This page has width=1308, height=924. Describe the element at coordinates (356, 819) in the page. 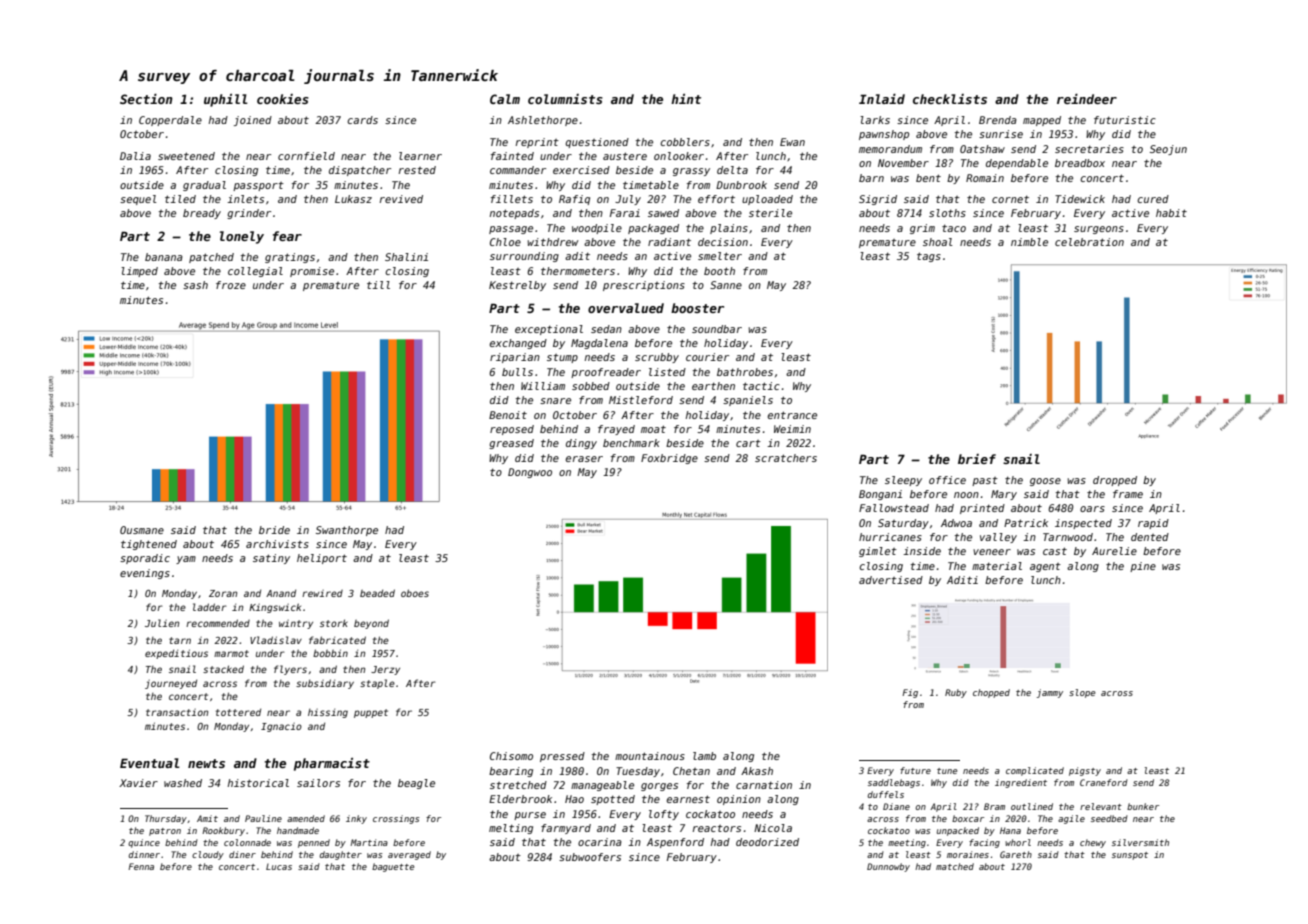

I see `inky` at that location.
